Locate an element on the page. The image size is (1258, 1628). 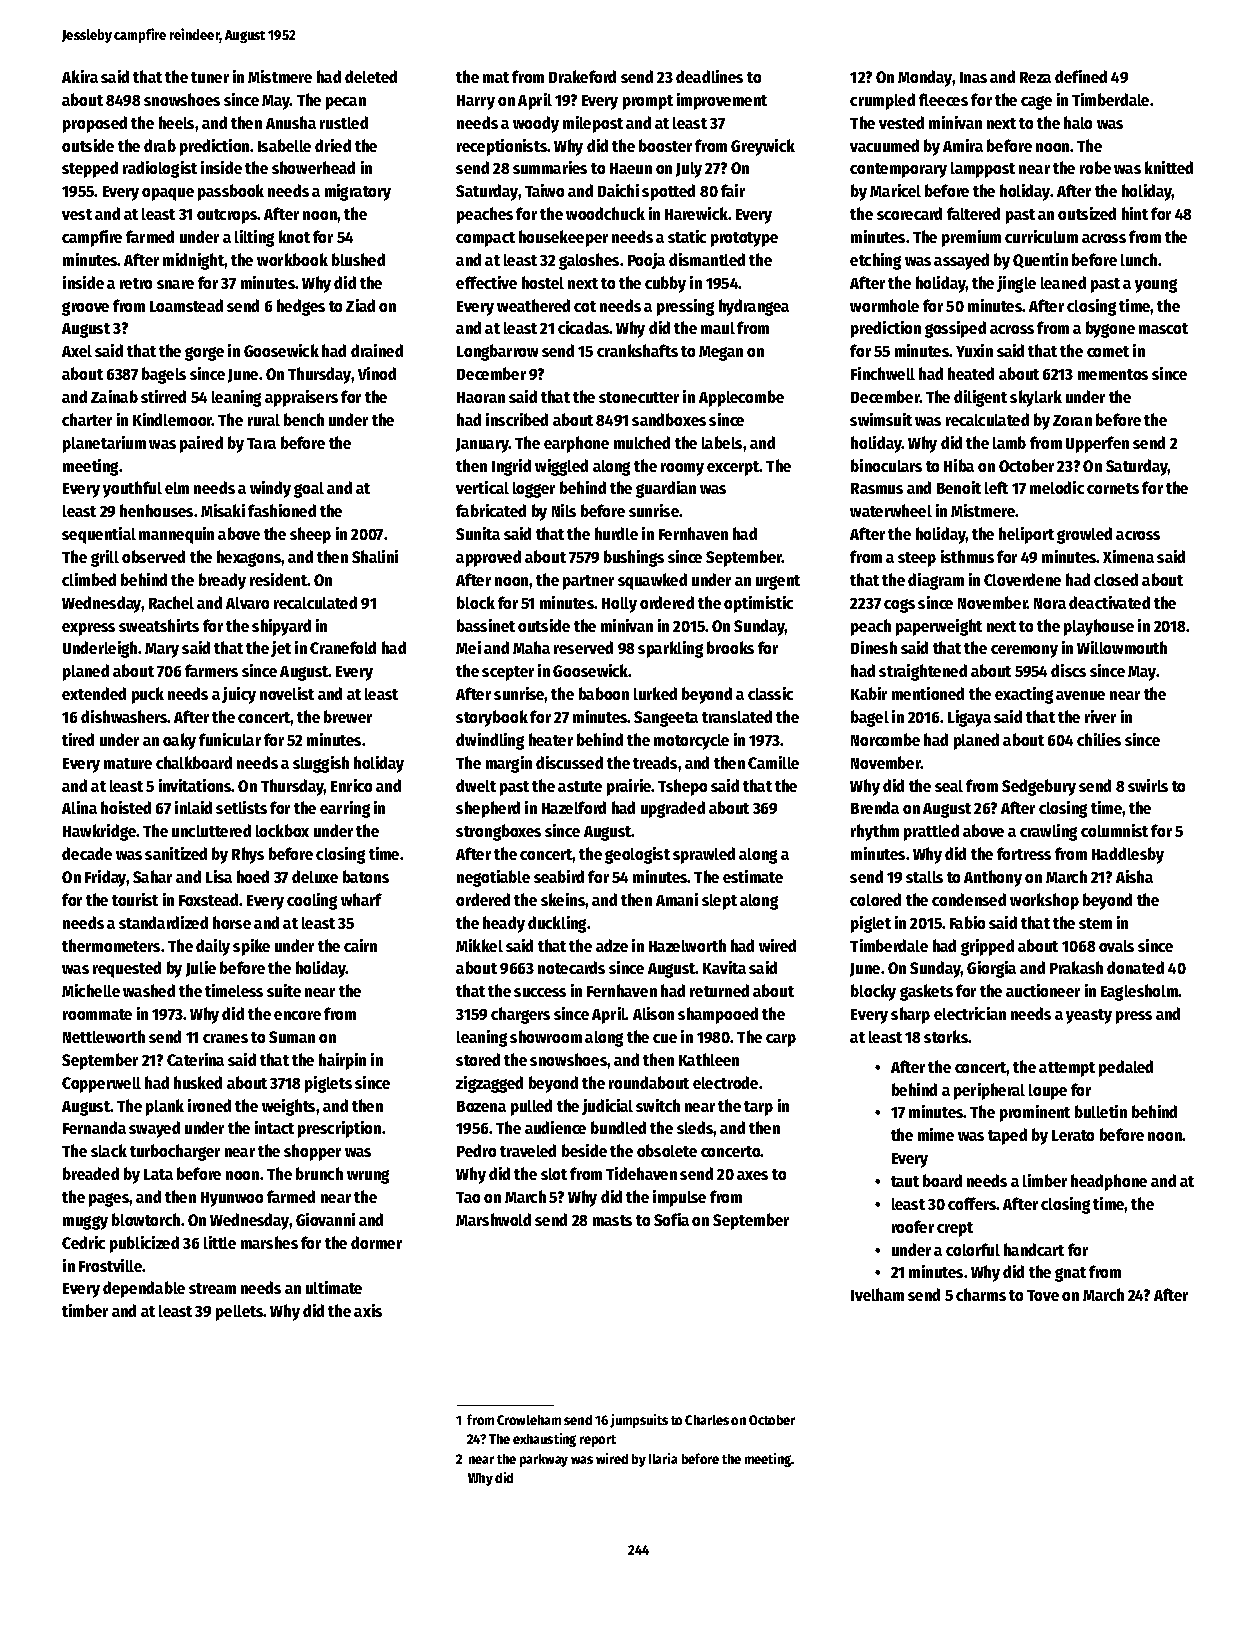
pellets is located at coordinates (240, 1313).
